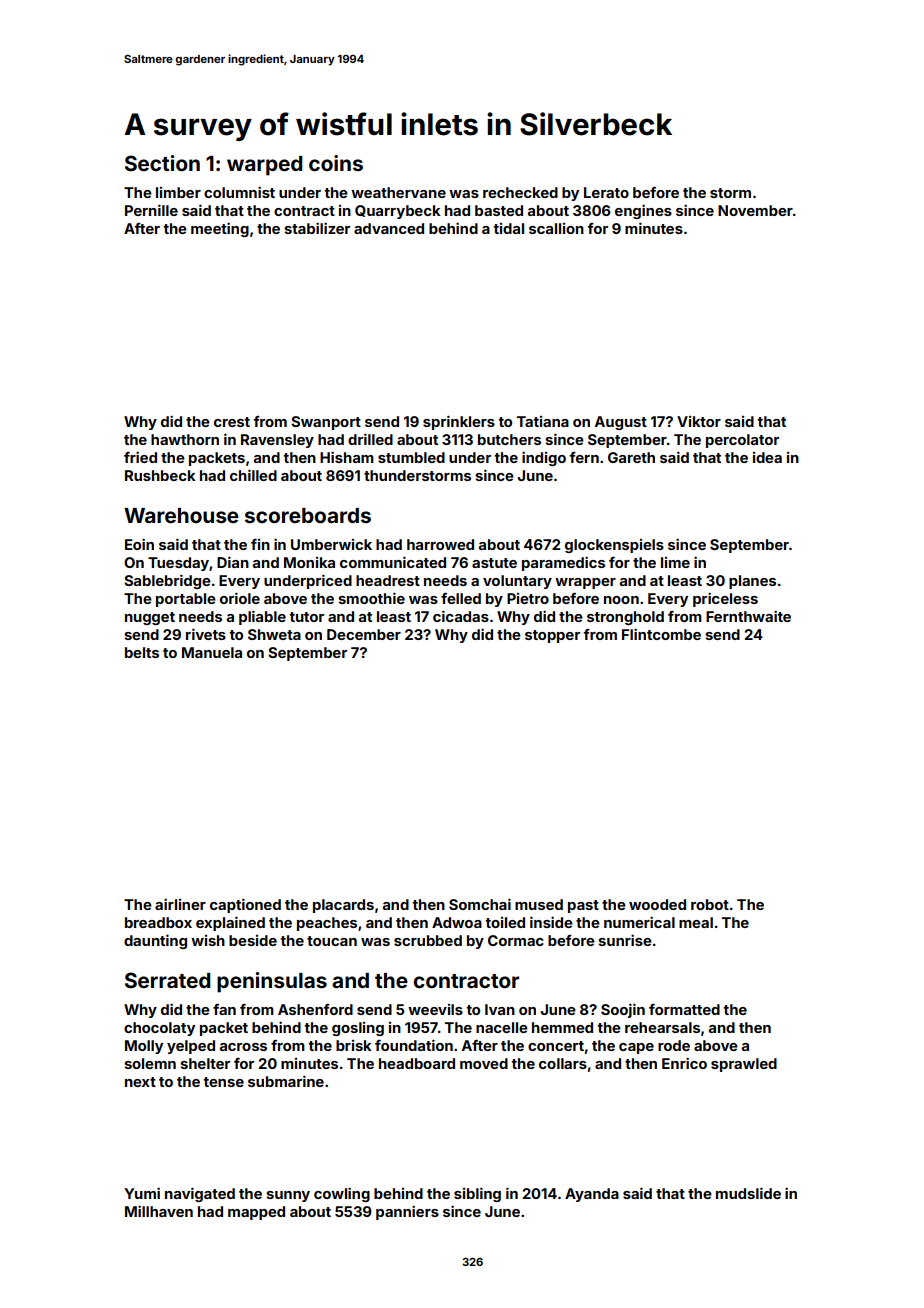 The width and height of the image is (924, 1308). Describe the element at coordinates (178, 564) in the image. I see `Tuesday` at that location.
